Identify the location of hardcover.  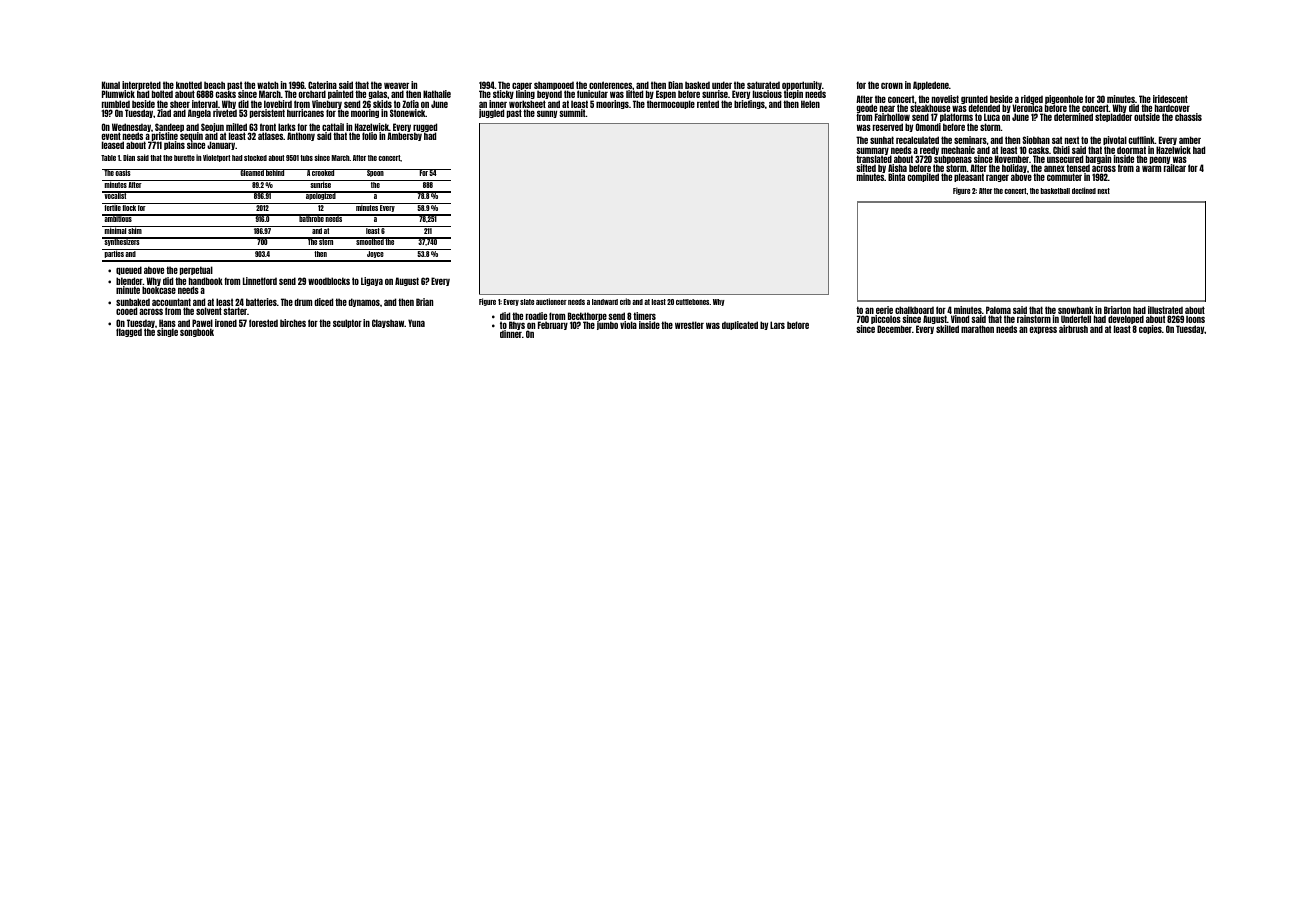
(1172, 109).
